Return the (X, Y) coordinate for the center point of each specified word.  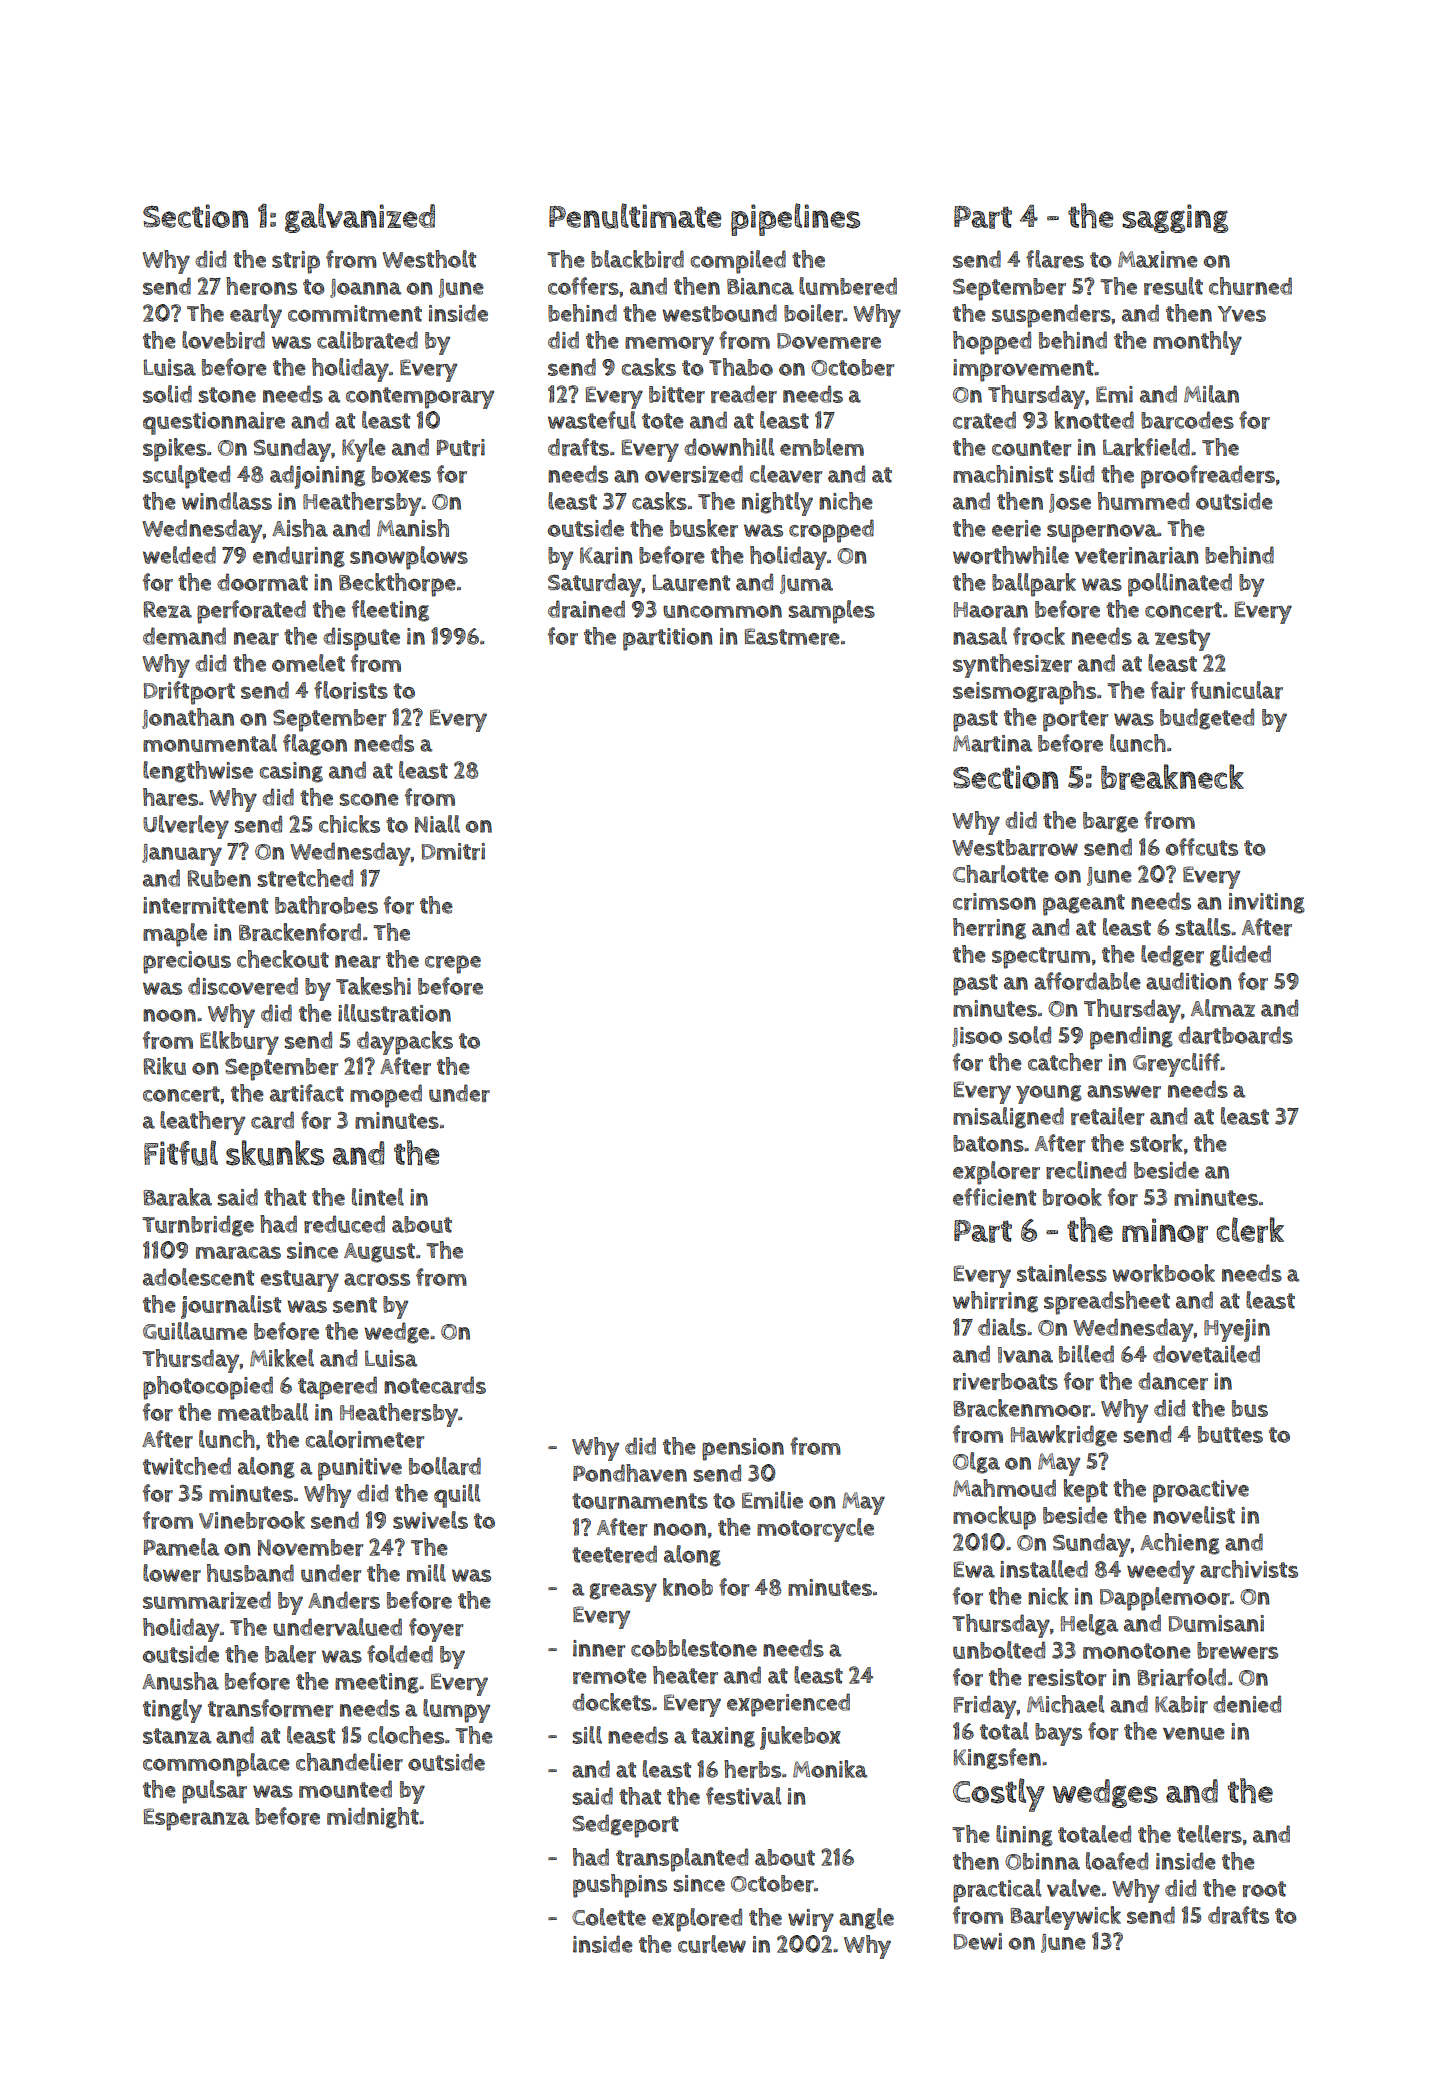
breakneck (1172, 777)
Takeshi (373, 986)
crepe (453, 964)
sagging (1175, 218)
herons (261, 286)
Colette (609, 1917)
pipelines (795, 219)
